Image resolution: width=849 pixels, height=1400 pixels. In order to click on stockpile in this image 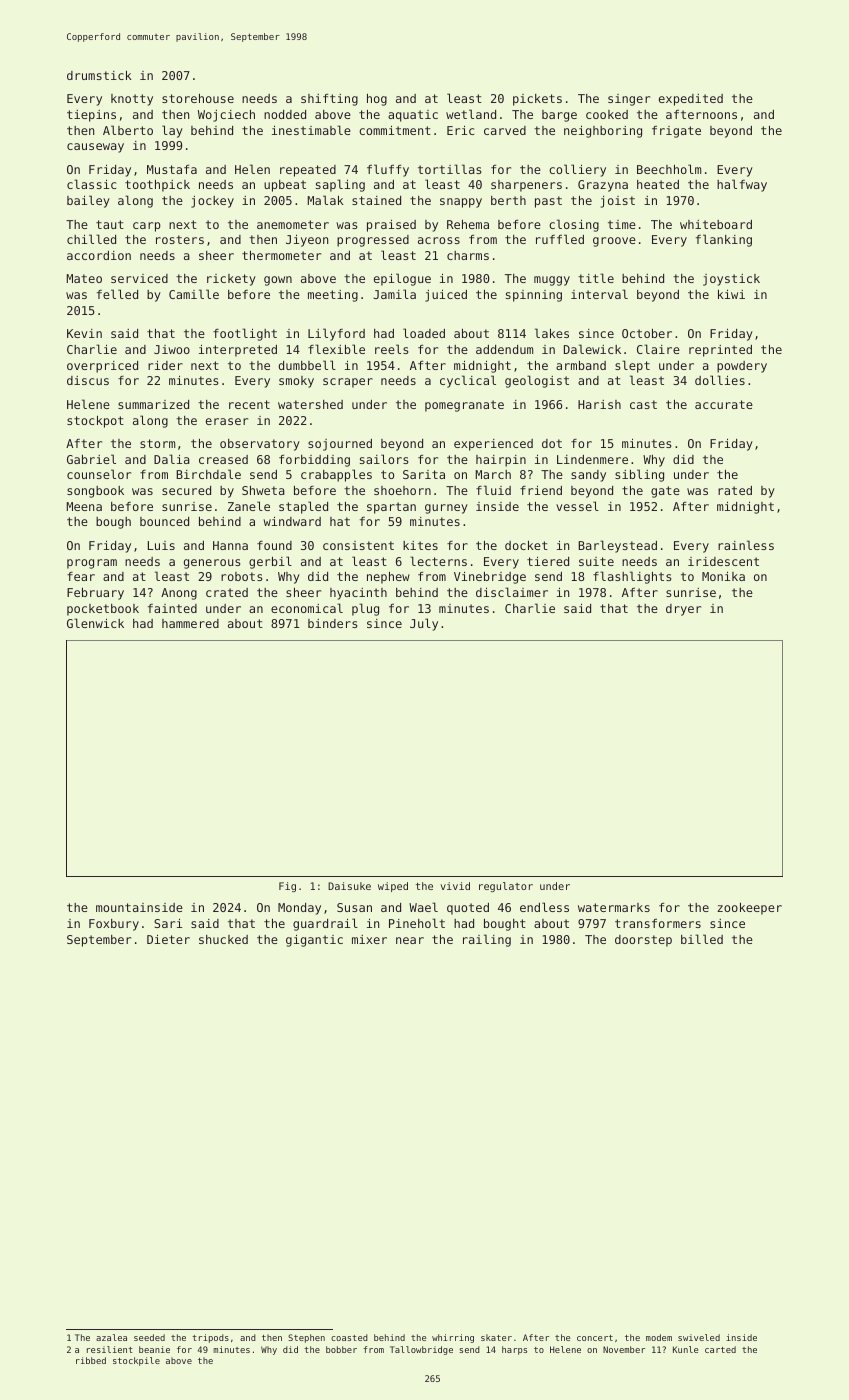, I will do `click(136, 1361)`.
